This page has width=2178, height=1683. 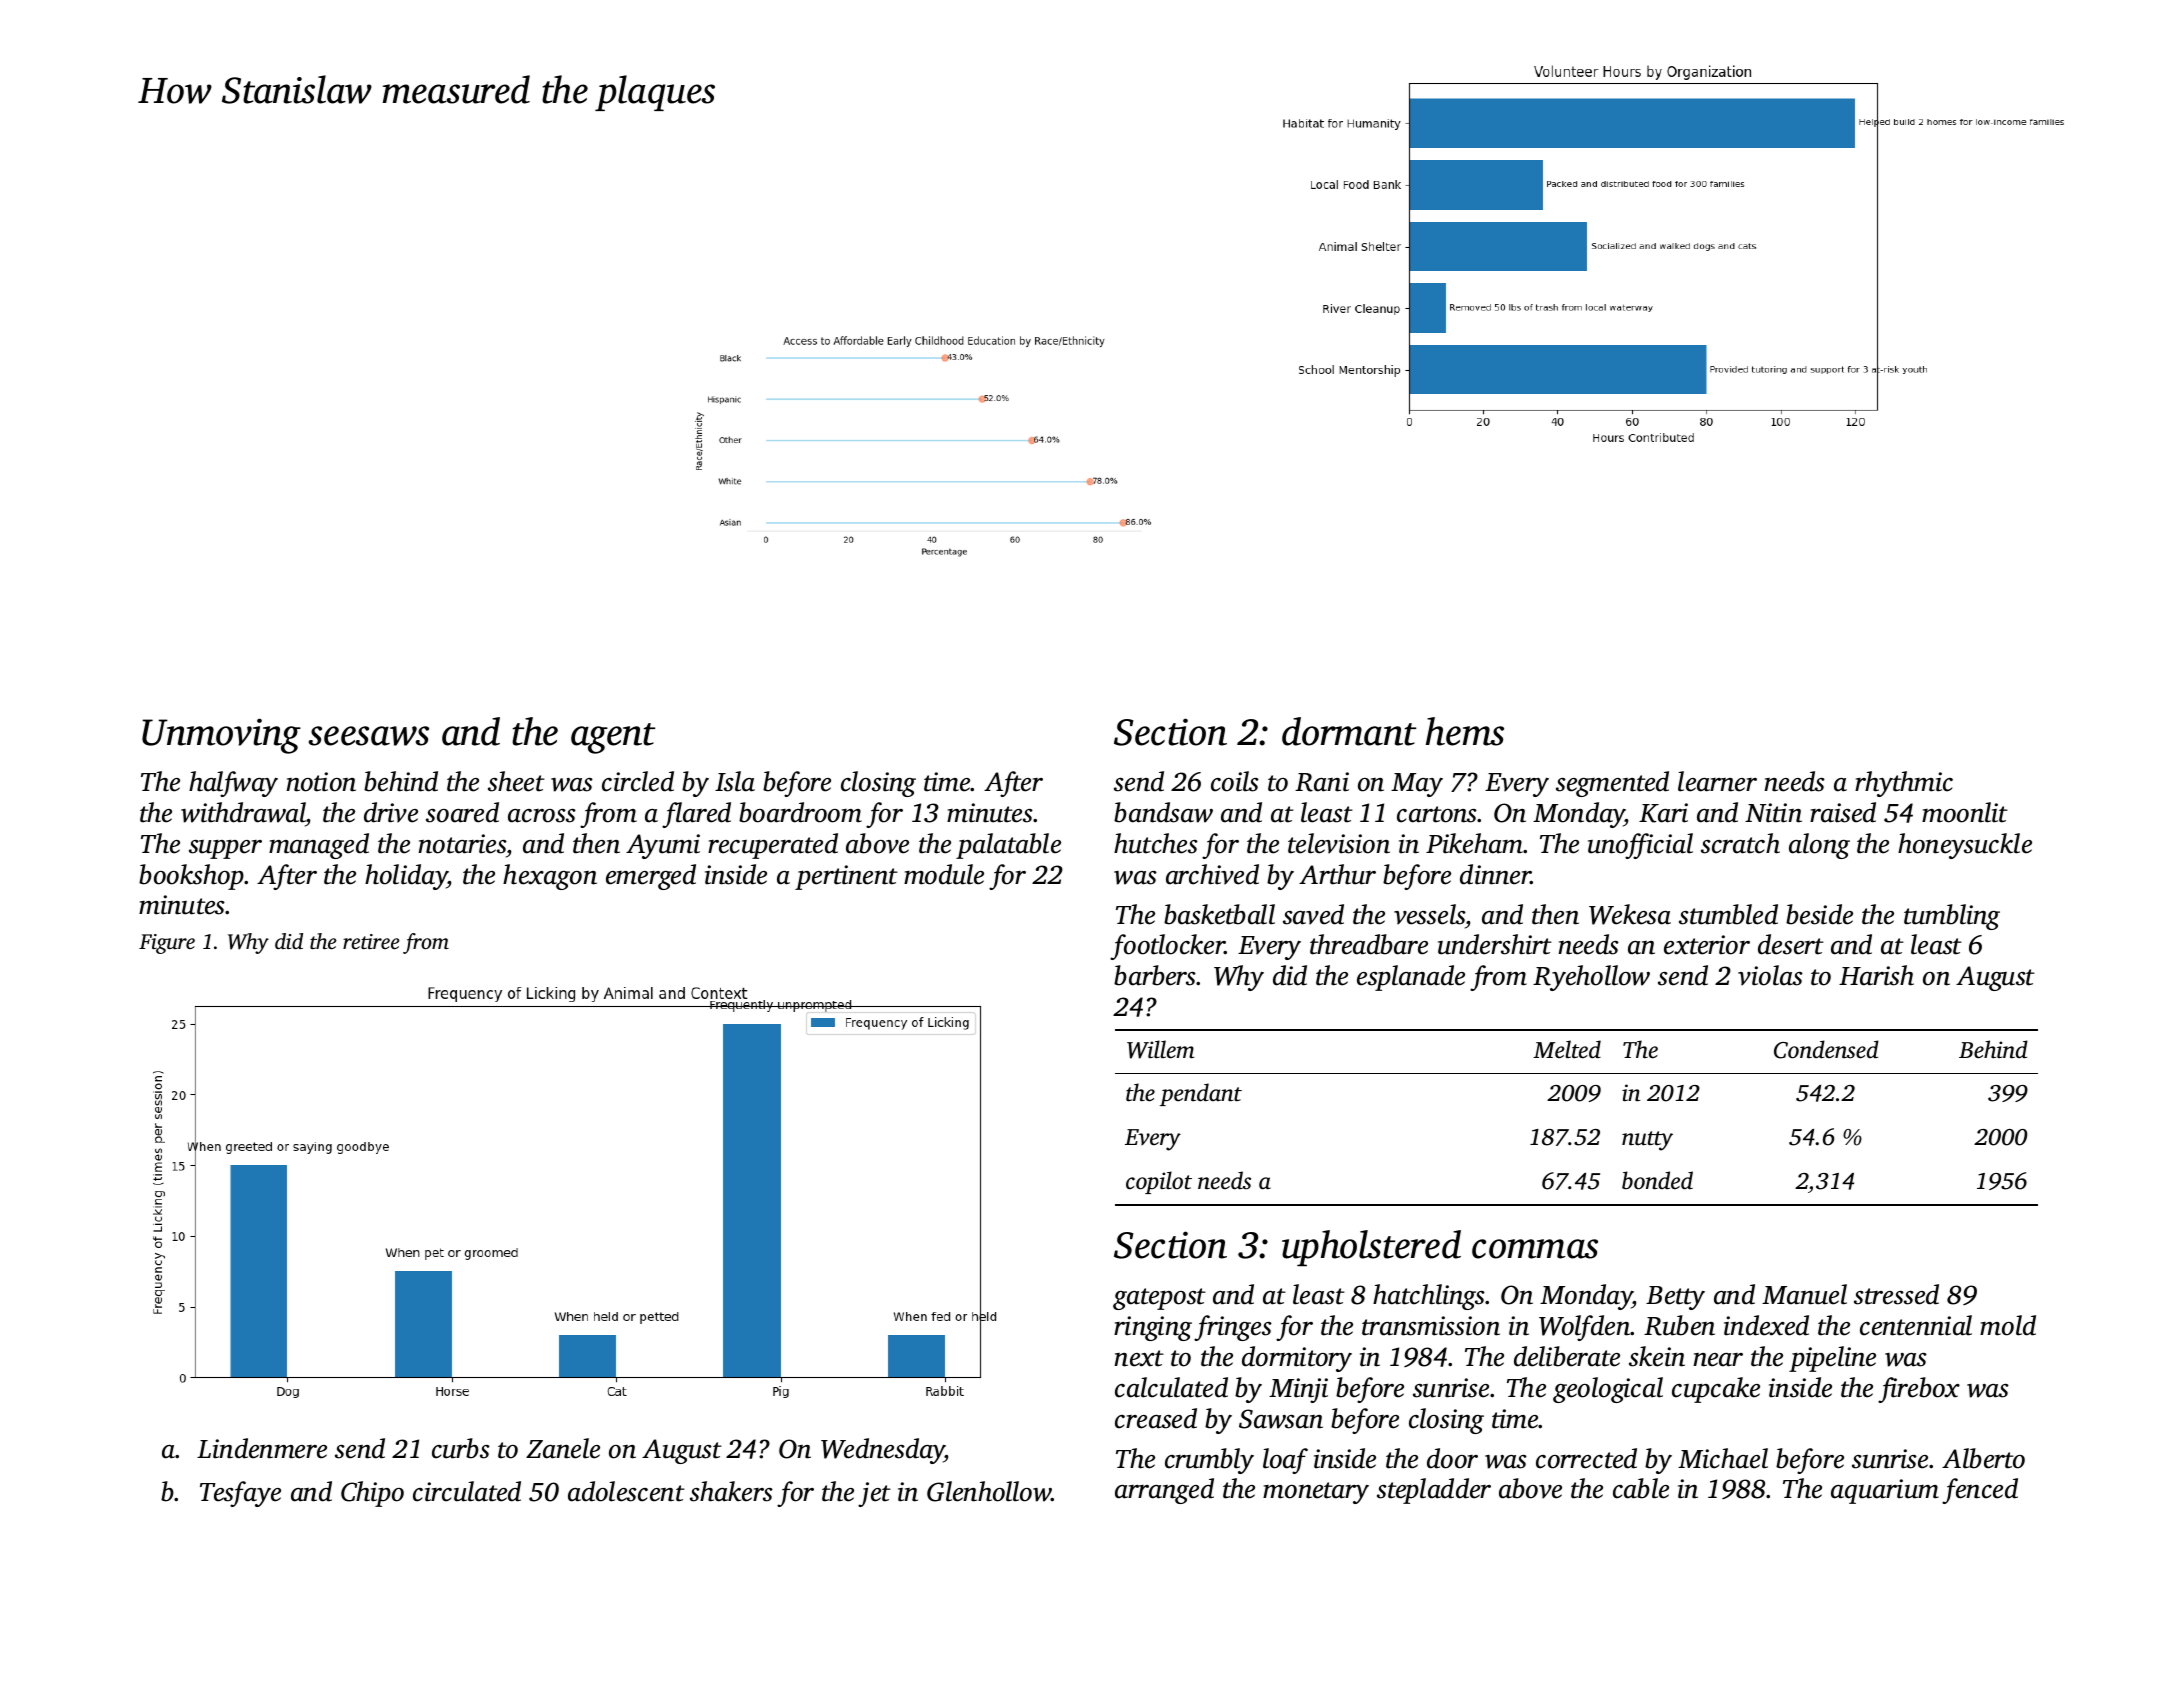 What do you see at coordinates (1349, 731) in the page?
I see `dormant` at bounding box center [1349, 731].
